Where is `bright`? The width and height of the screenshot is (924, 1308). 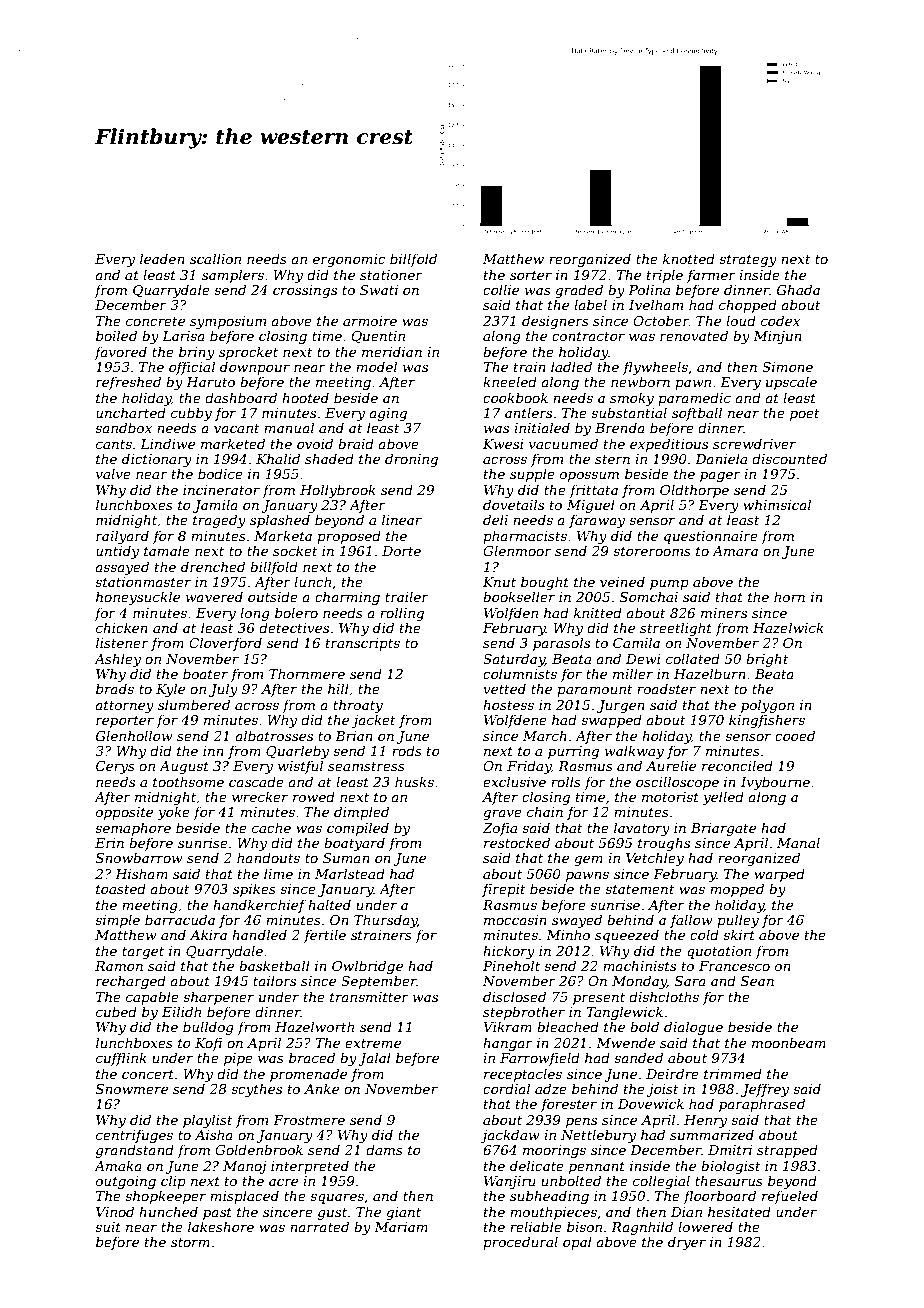 bright is located at coordinates (767, 660).
